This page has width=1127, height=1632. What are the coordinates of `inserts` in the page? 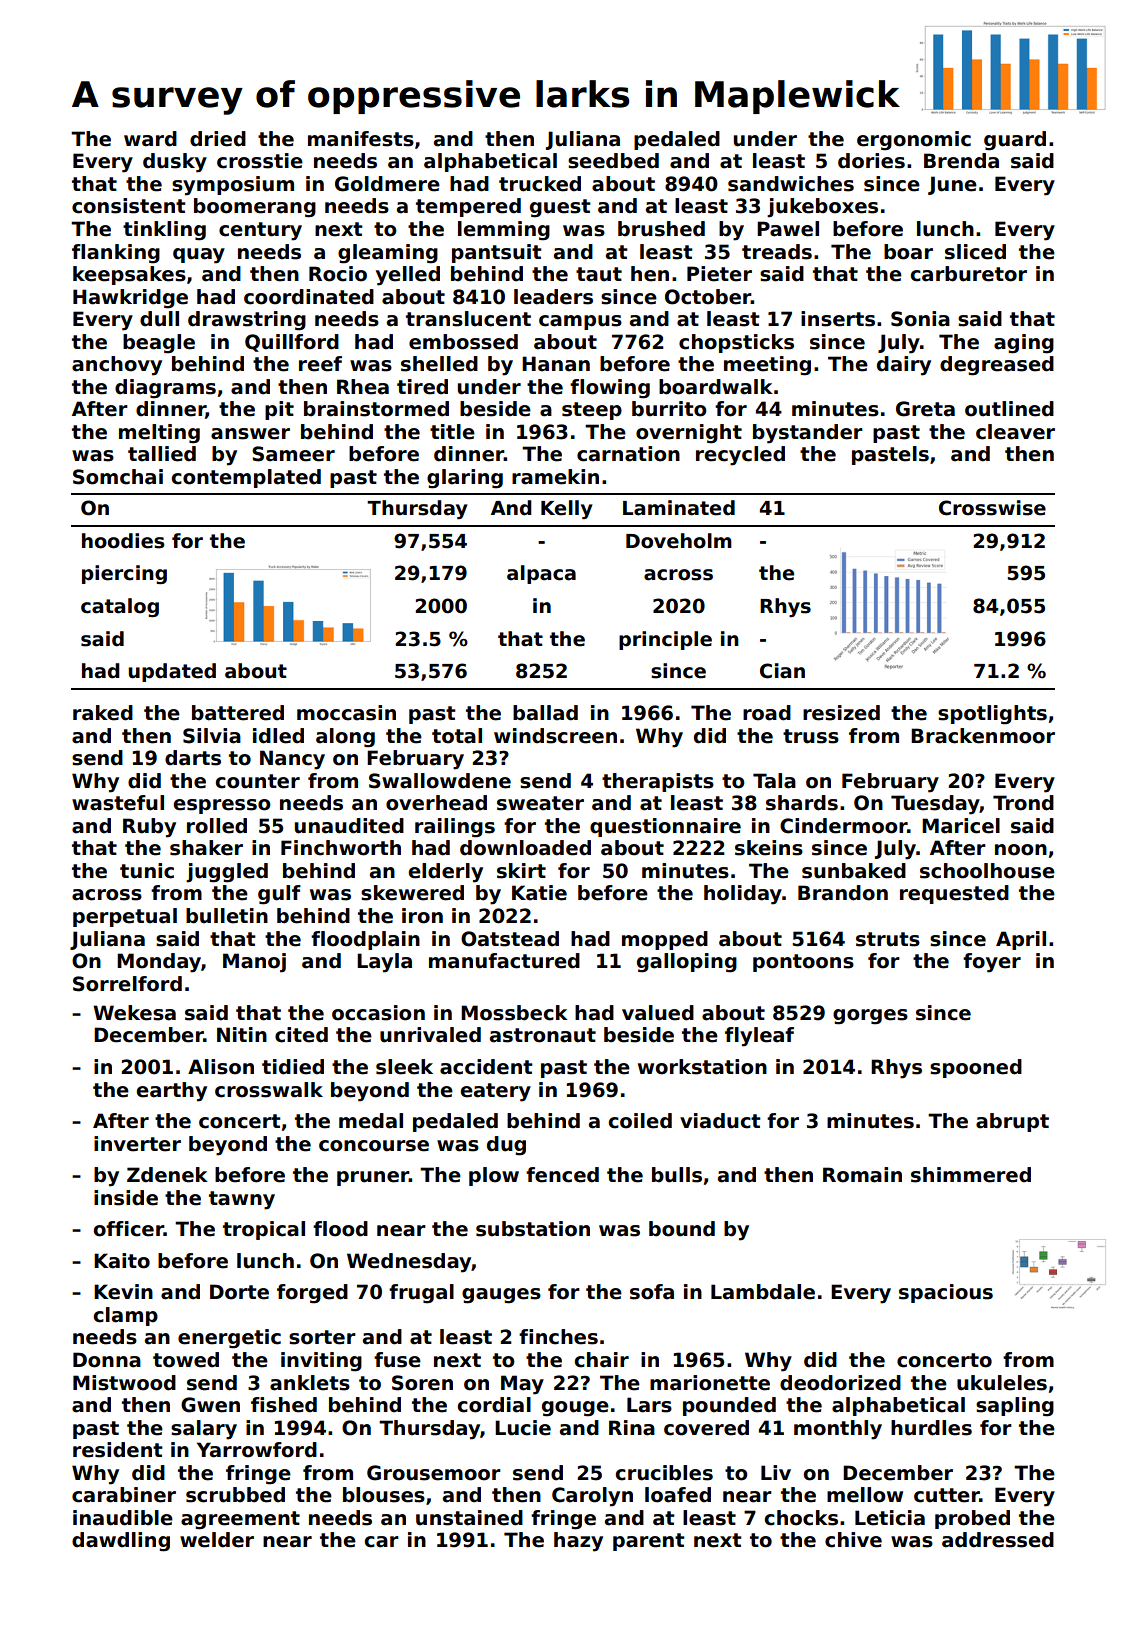 It's located at (838, 319).
